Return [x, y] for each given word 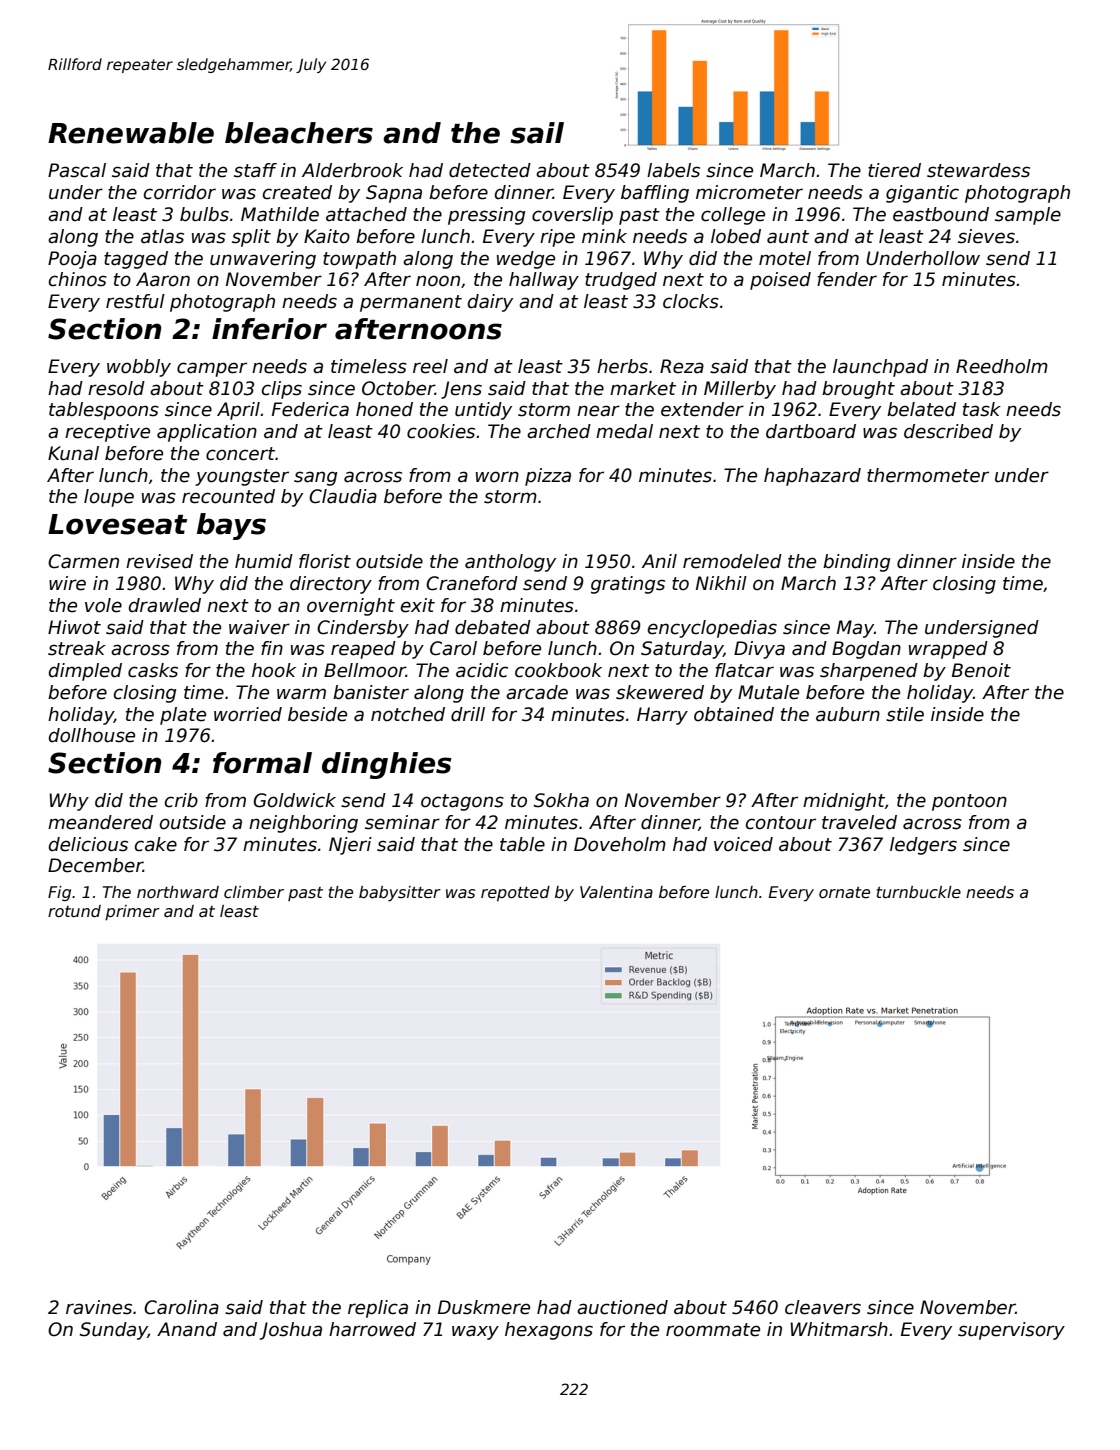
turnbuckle [919, 892]
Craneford [472, 583]
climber [254, 892]
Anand [187, 1329]
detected [490, 170]
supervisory [1011, 1331]
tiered [894, 170]
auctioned [622, 1307]
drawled [165, 605]
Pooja [72, 260]
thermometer [928, 475]
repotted [515, 893]
